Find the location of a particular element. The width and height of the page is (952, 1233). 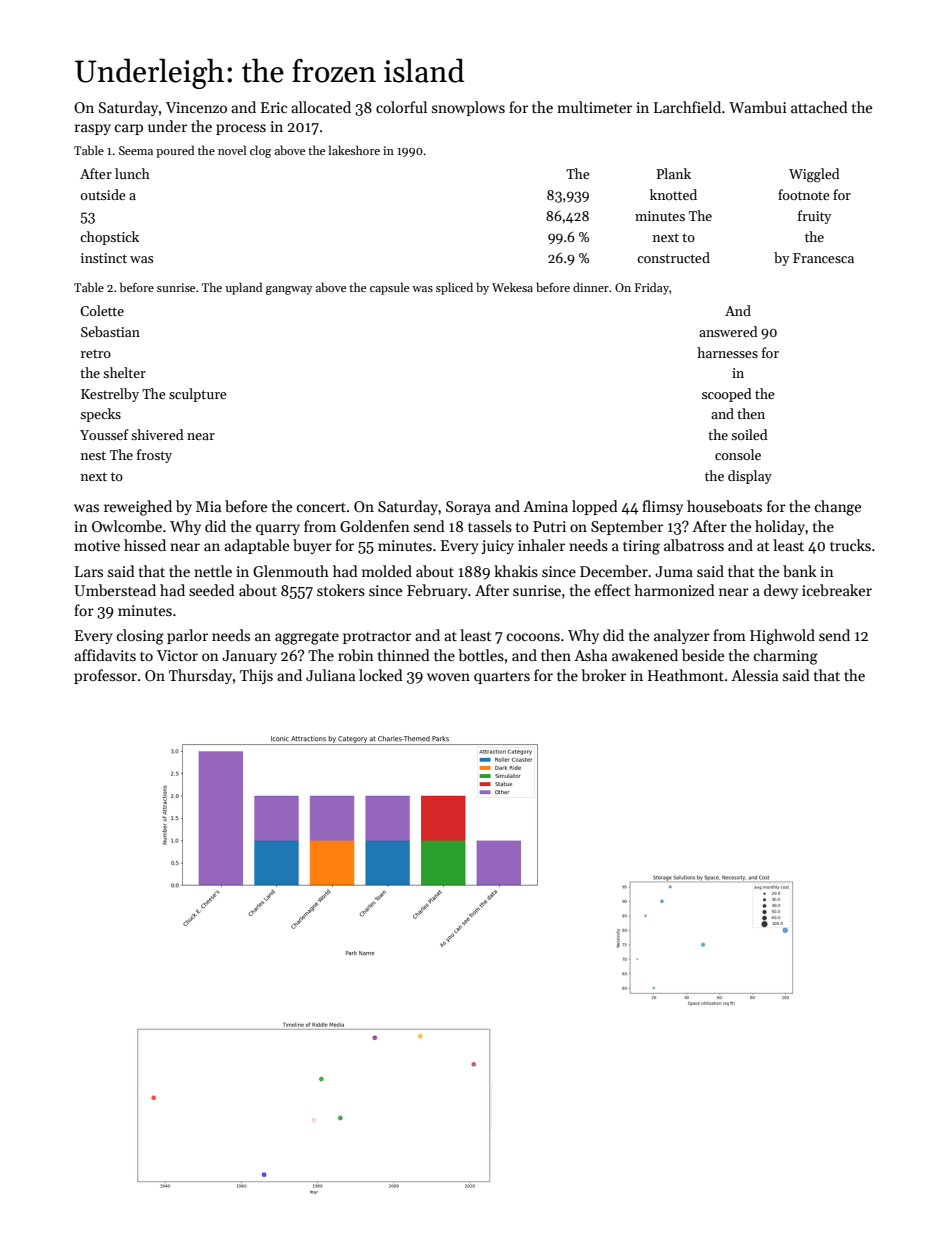

fruity is located at coordinates (814, 217).
